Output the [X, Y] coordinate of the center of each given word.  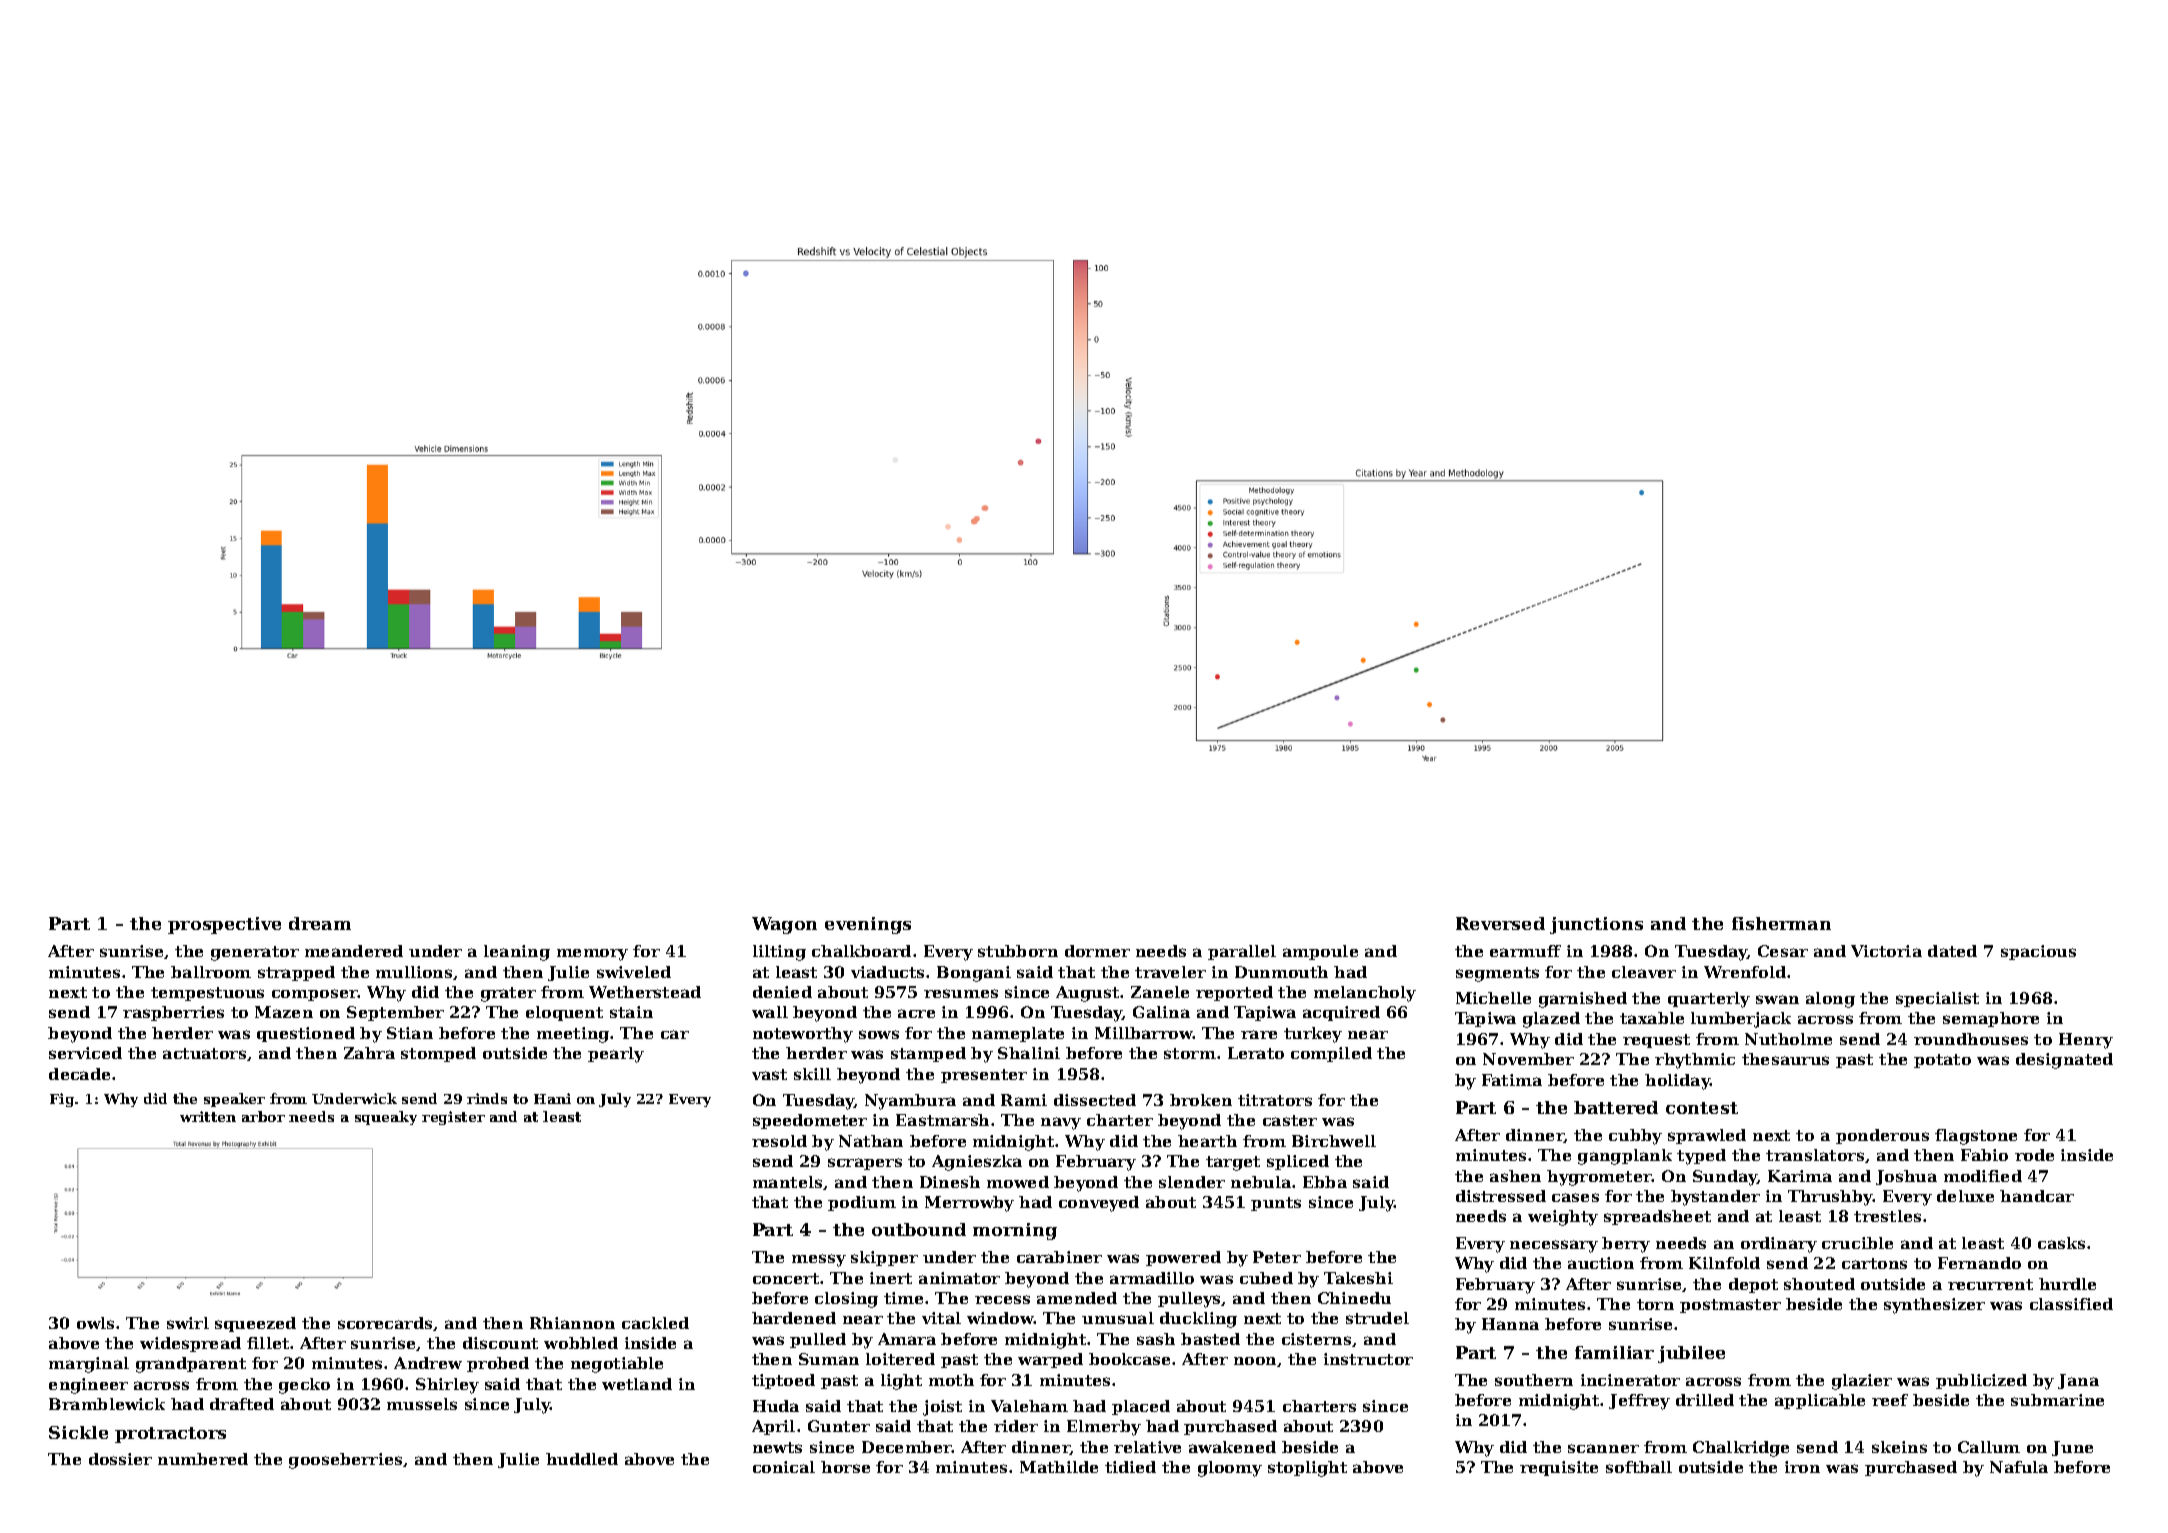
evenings [868, 925]
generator [255, 953]
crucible [1857, 1243]
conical [784, 1467]
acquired [1341, 1013]
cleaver [1644, 972]
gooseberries [345, 1461]
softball [1639, 1467]
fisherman [1781, 923]
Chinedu [1354, 1298]
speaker [234, 1100]
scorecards [385, 1323]
